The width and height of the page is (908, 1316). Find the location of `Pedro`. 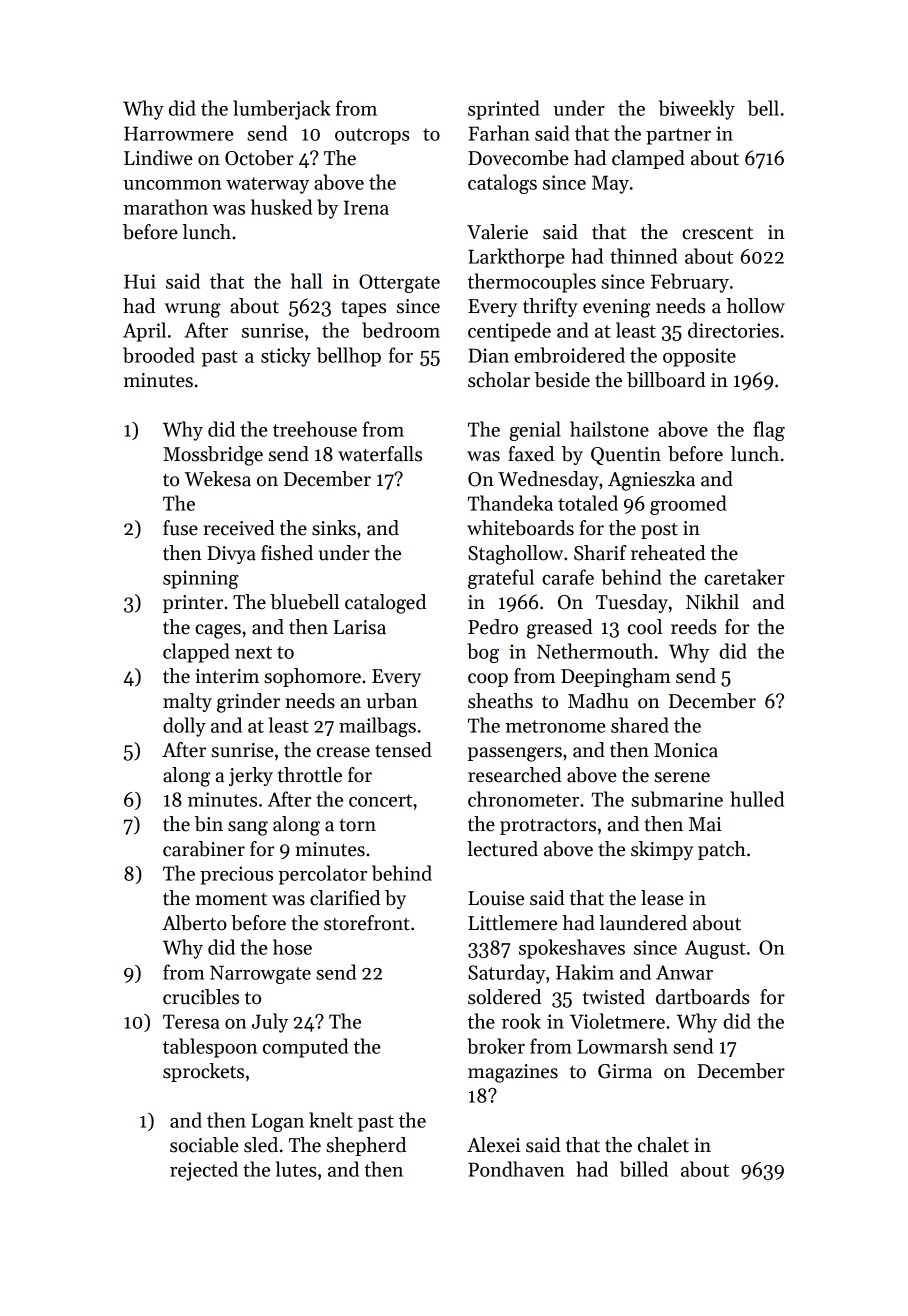

Pedro is located at coordinates (493, 627).
